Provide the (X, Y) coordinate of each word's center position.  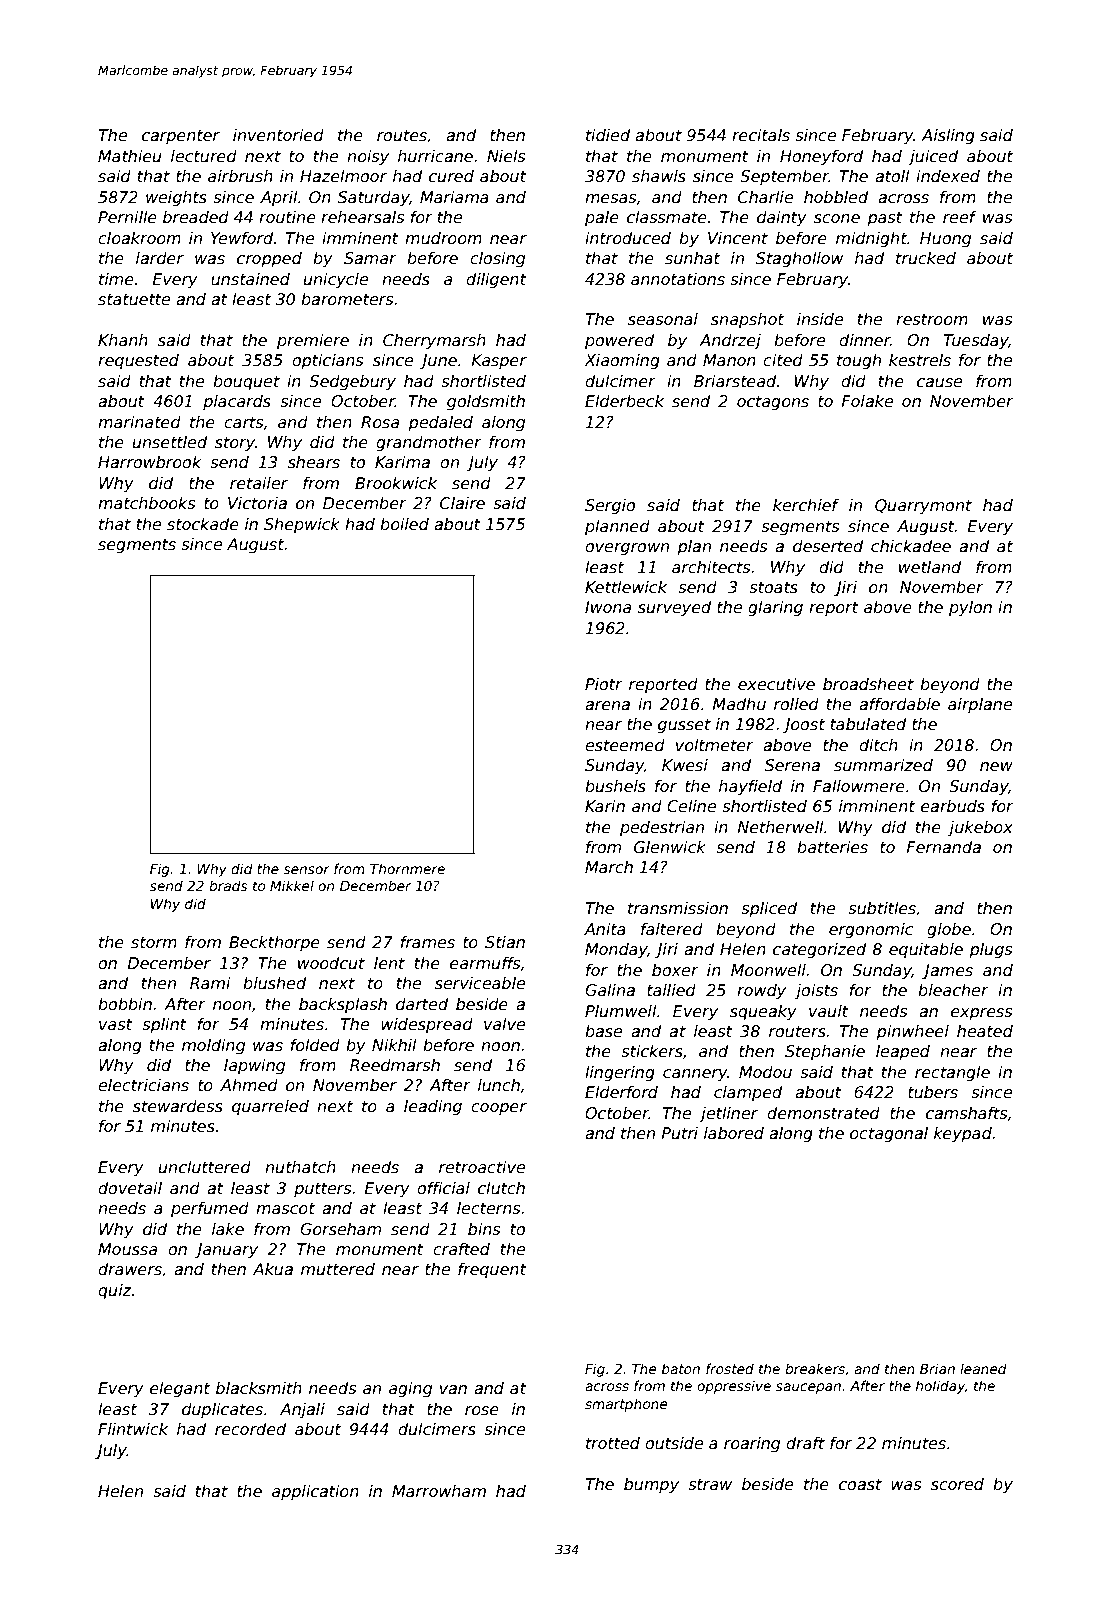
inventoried (278, 135)
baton (681, 1368)
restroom (932, 320)
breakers (815, 1368)
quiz (114, 1292)
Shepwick (302, 525)
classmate (667, 217)
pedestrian (662, 828)
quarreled (270, 1107)
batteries (832, 847)
